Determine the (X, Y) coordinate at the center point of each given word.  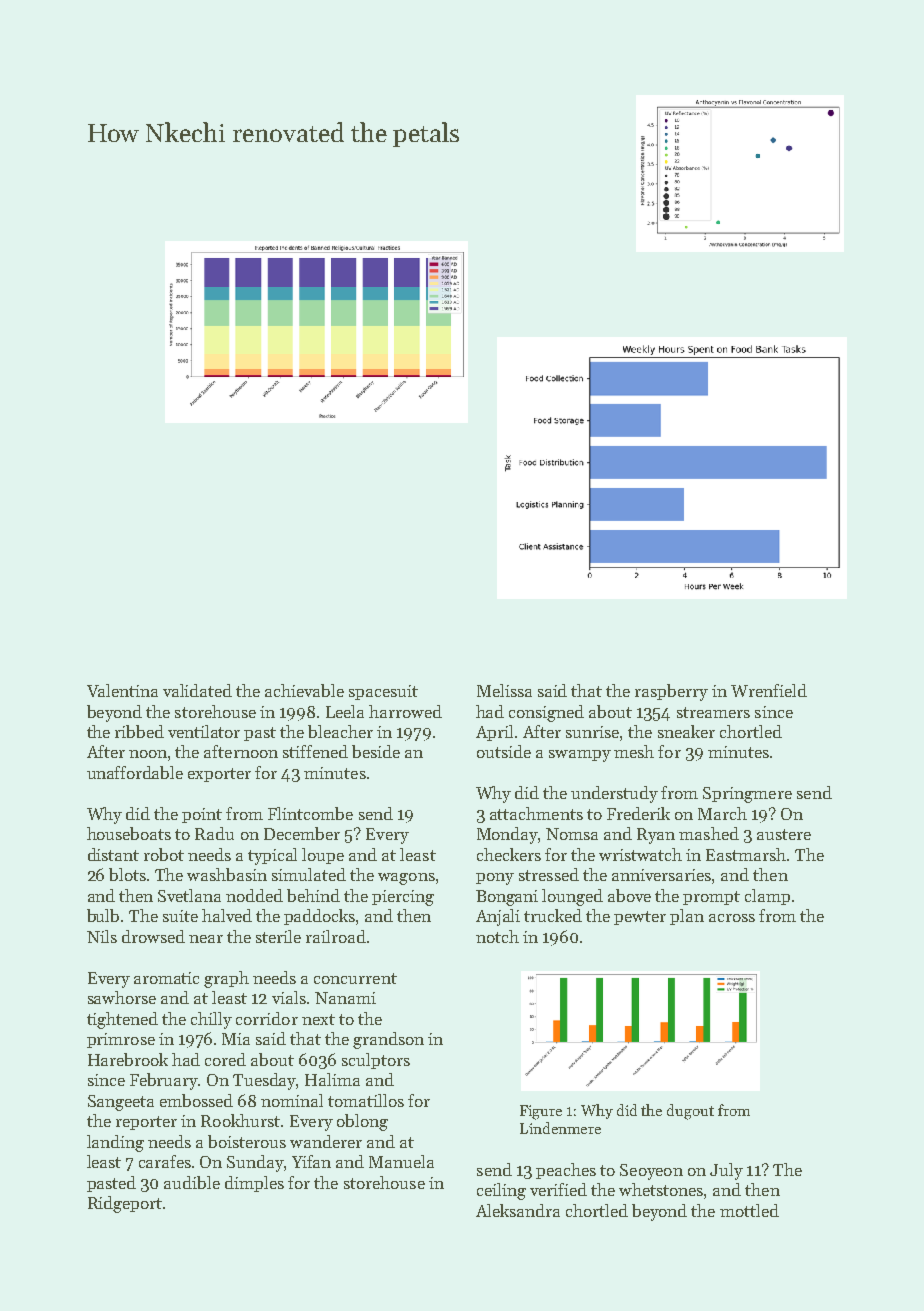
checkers (509, 854)
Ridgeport (125, 1204)
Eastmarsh (746, 854)
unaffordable (135, 772)
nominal (292, 1100)
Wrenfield (769, 690)
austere (784, 834)
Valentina (122, 690)
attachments (536, 813)
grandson (388, 1040)
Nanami (345, 998)
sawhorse (122, 997)
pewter (640, 918)
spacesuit (383, 692)
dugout (690, 1112)
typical (272, 856)
